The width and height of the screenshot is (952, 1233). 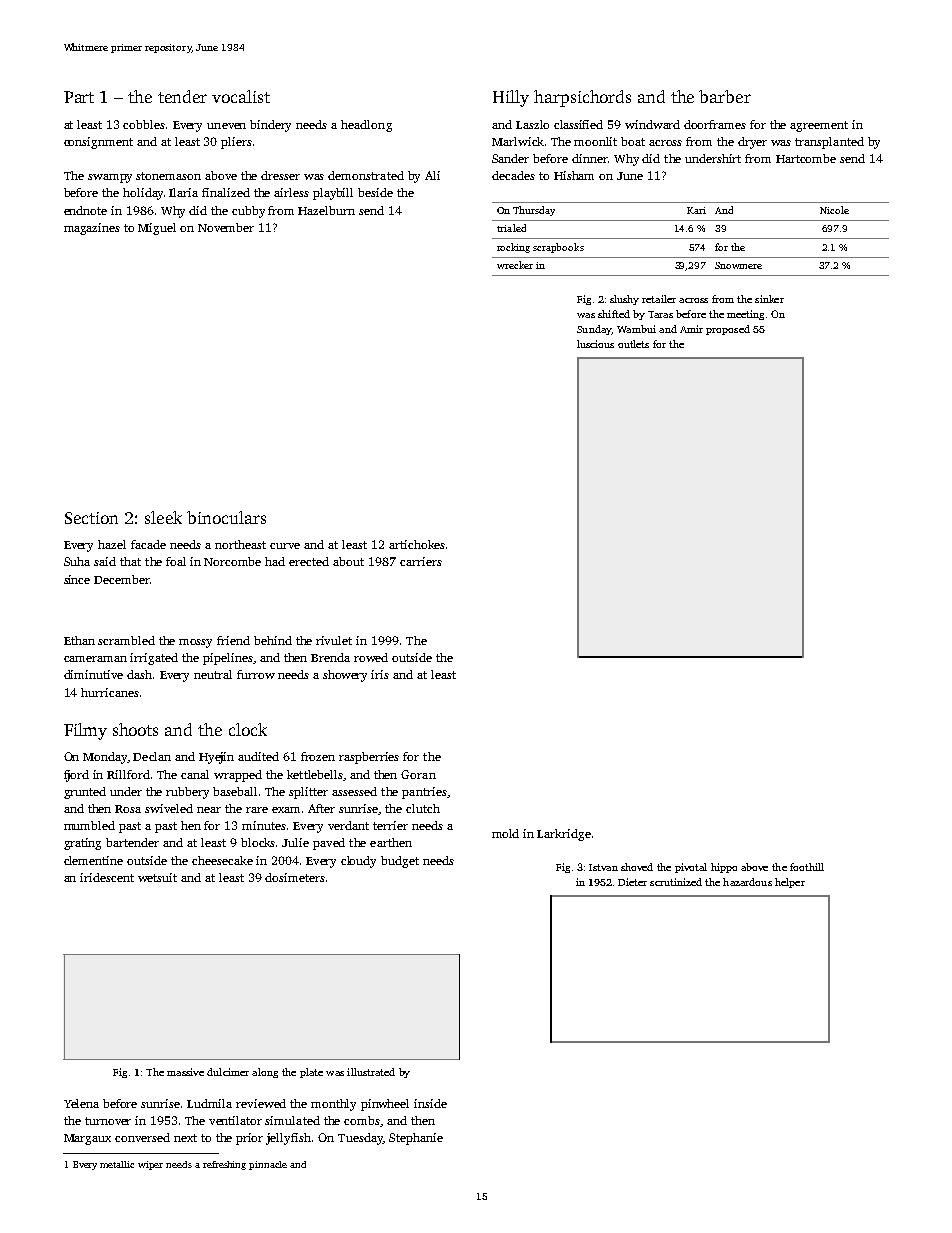 What do you see at coordinates (564, 835) in the screenshot?
I see `Larkridge` at bounding box center [564, 835].
